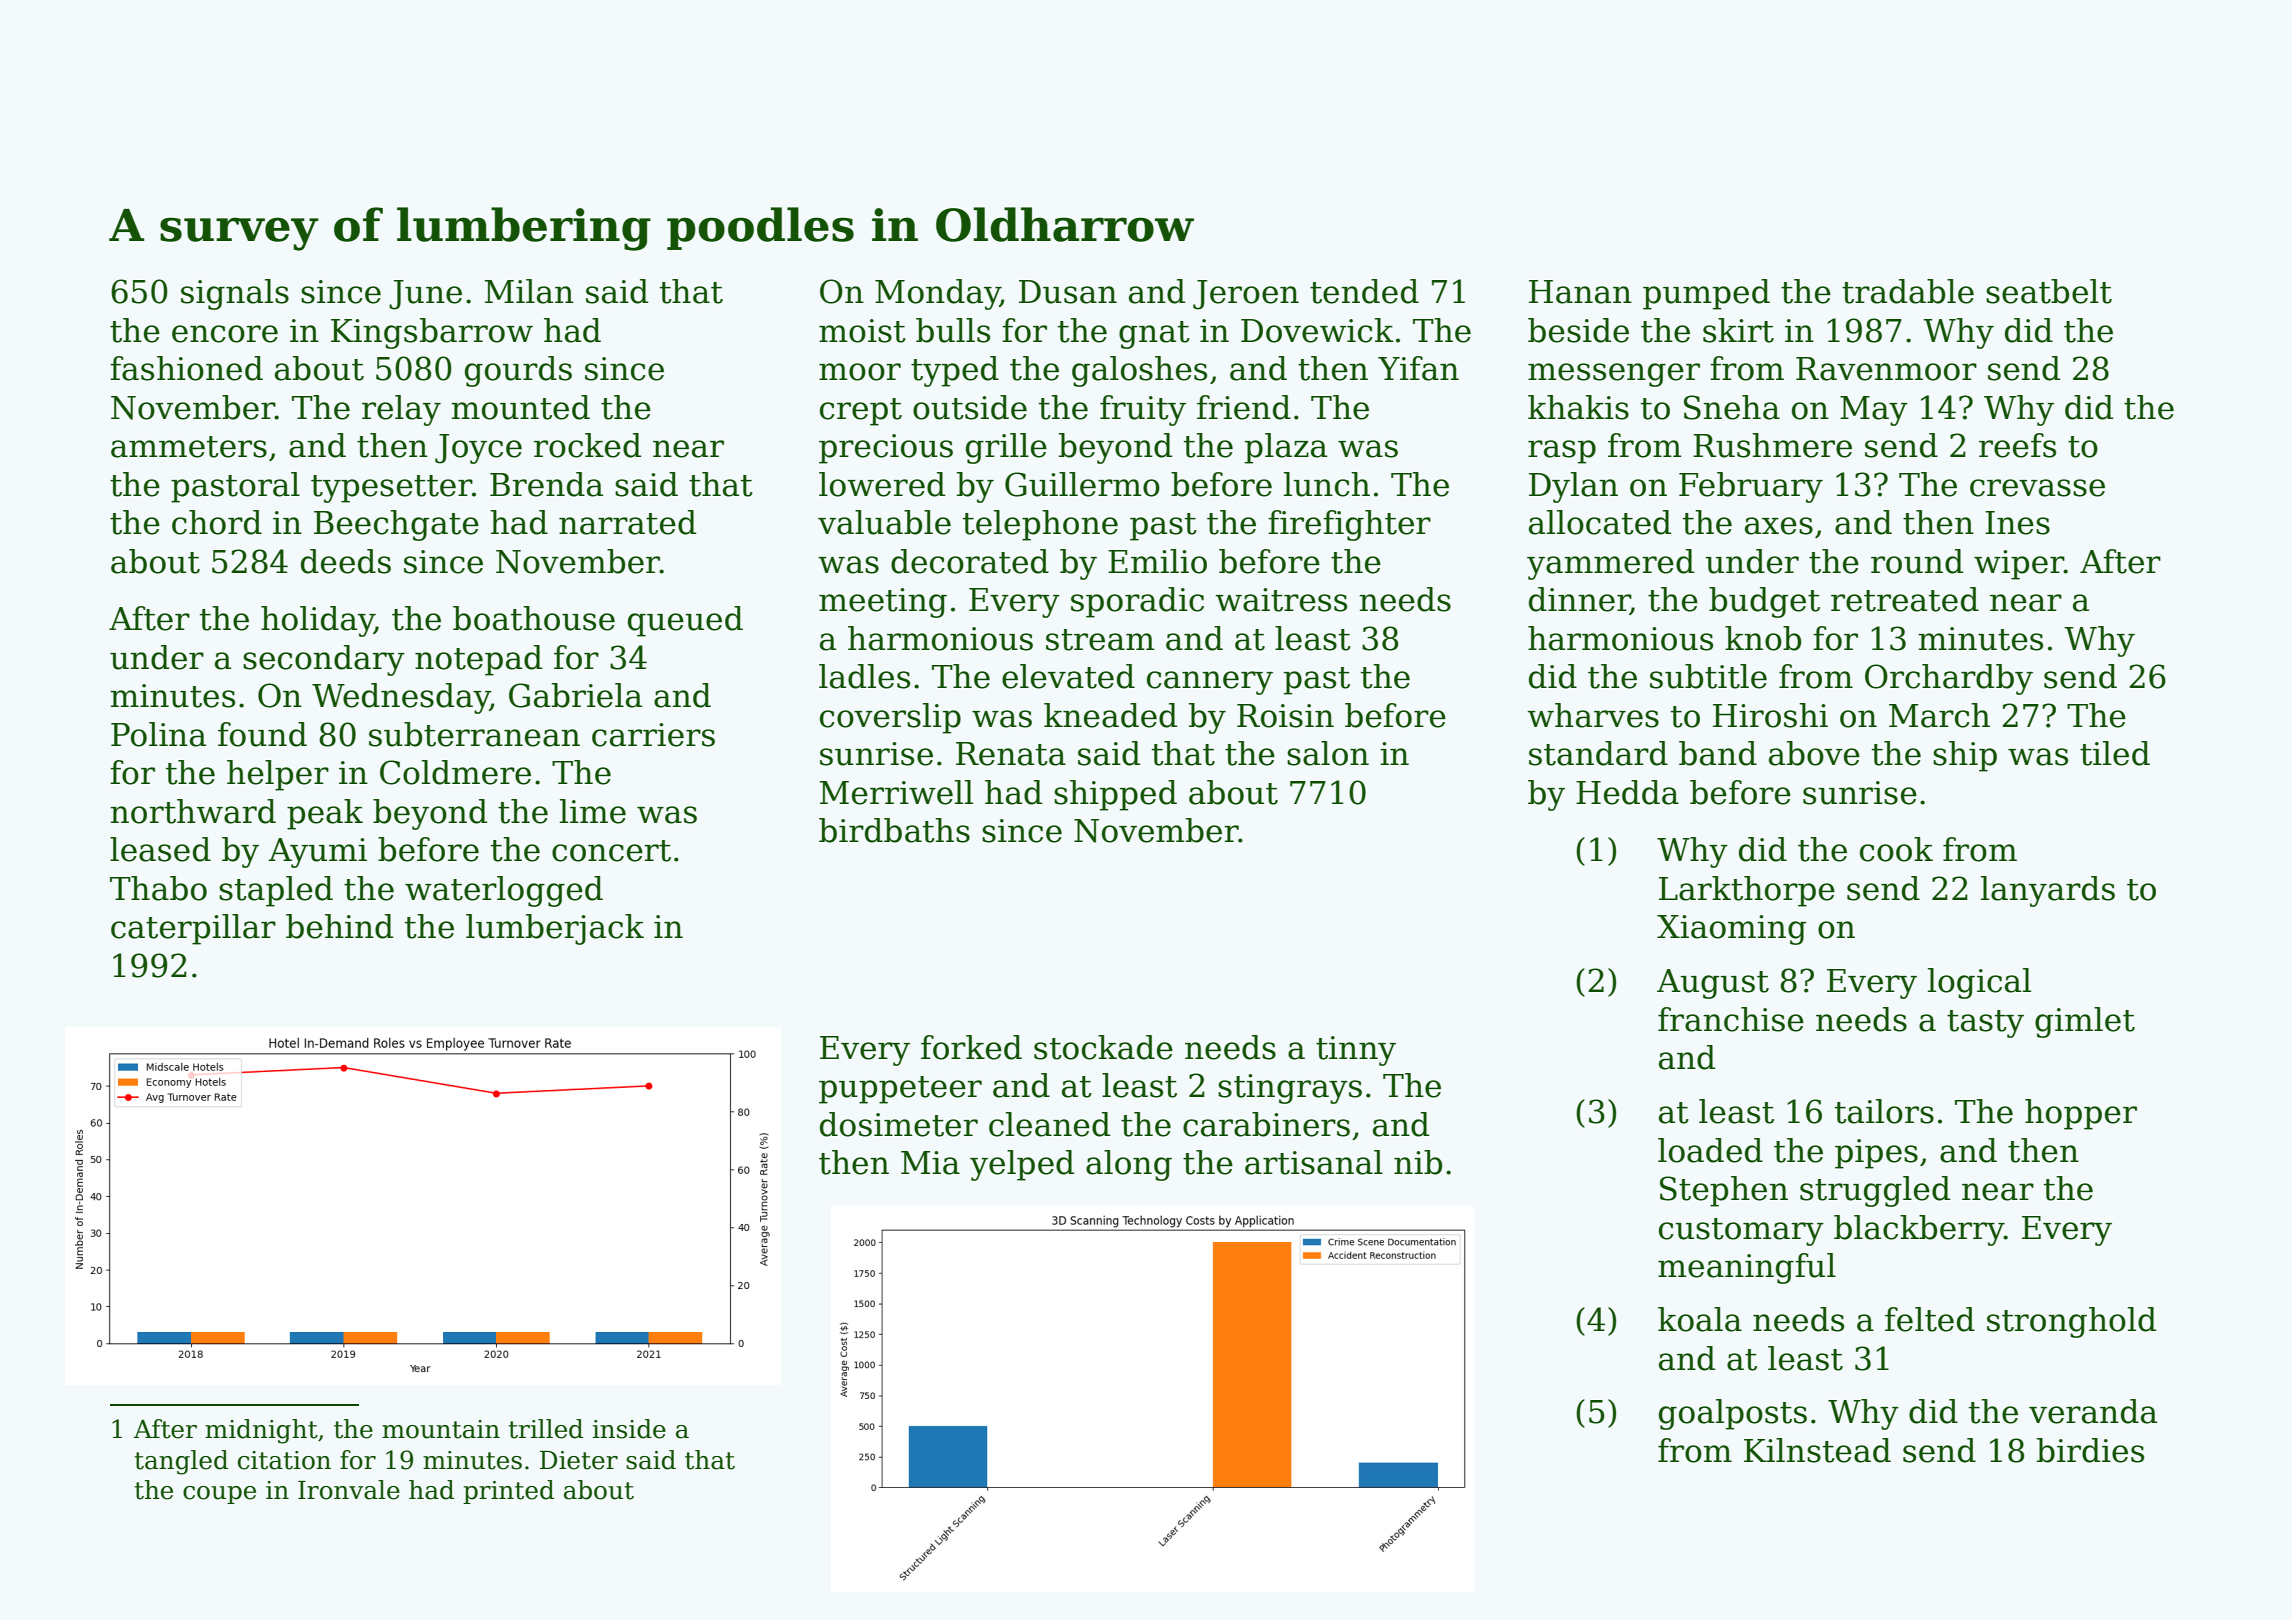 This document has width=2292, height=1620. Describe the element at coordinates (181, 1462) in the document. I see `tangled` at that location.
